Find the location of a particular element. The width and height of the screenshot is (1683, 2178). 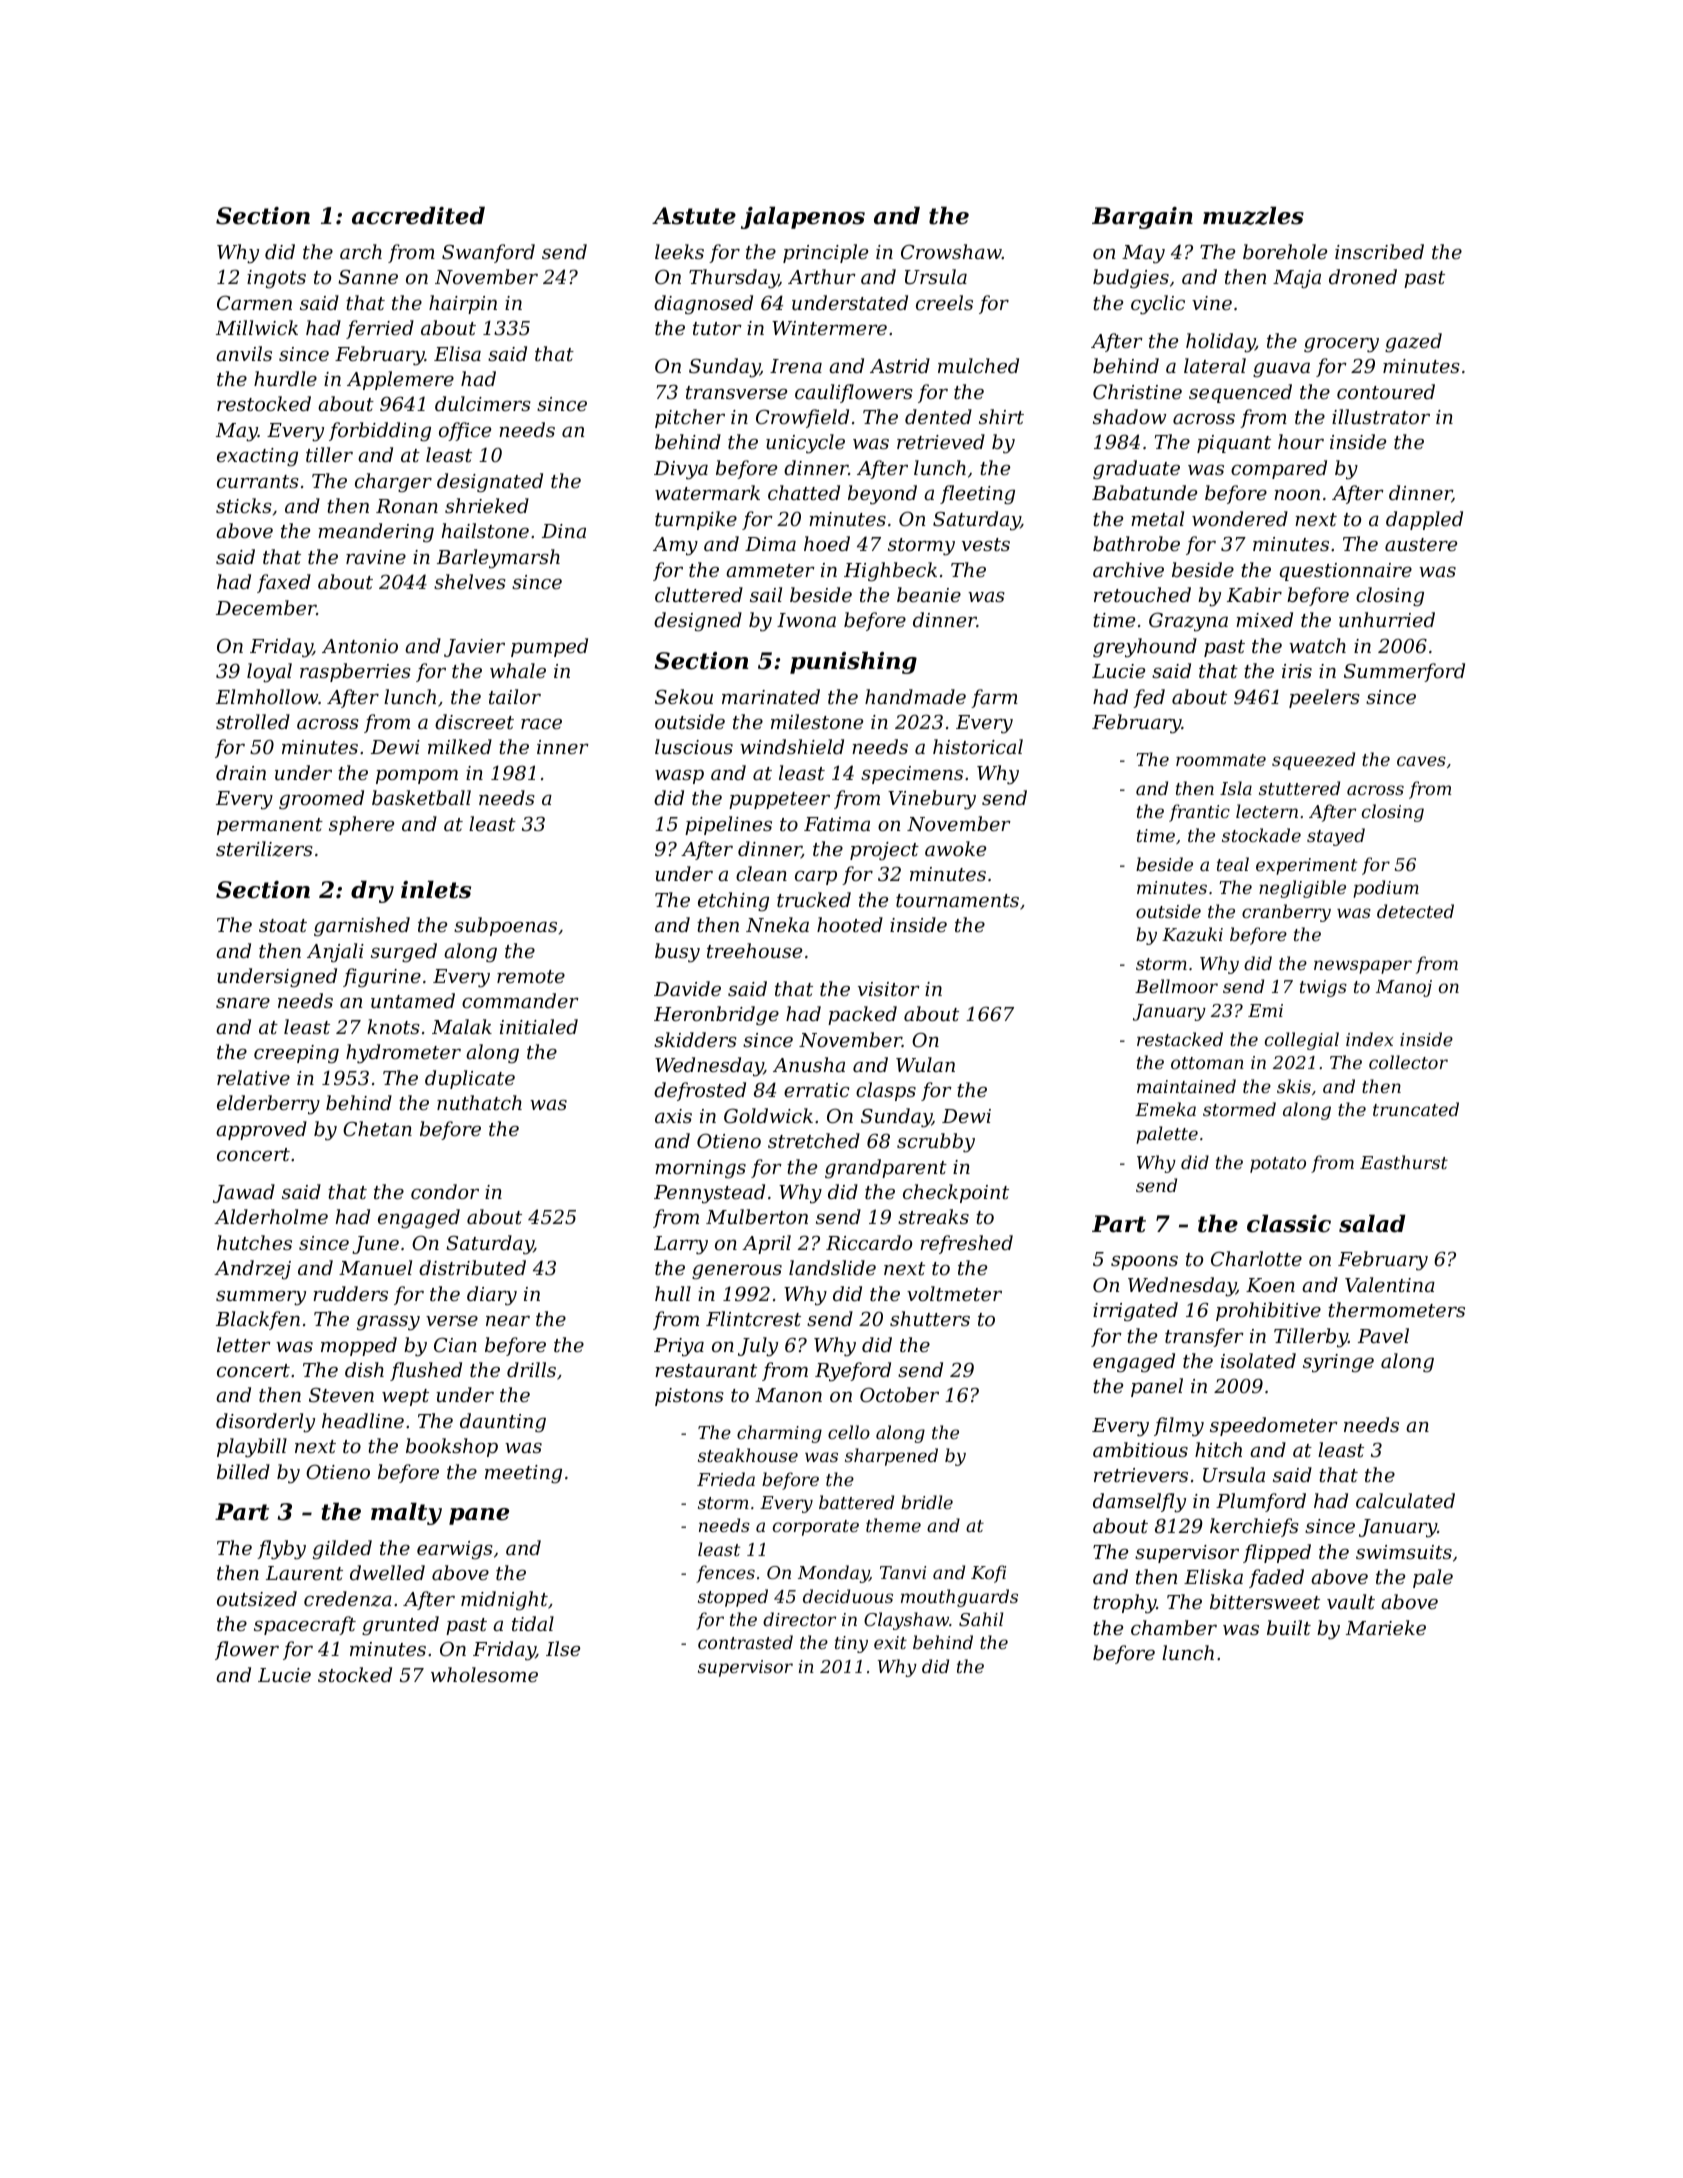

strolled is located at coordinates (253, 721).
